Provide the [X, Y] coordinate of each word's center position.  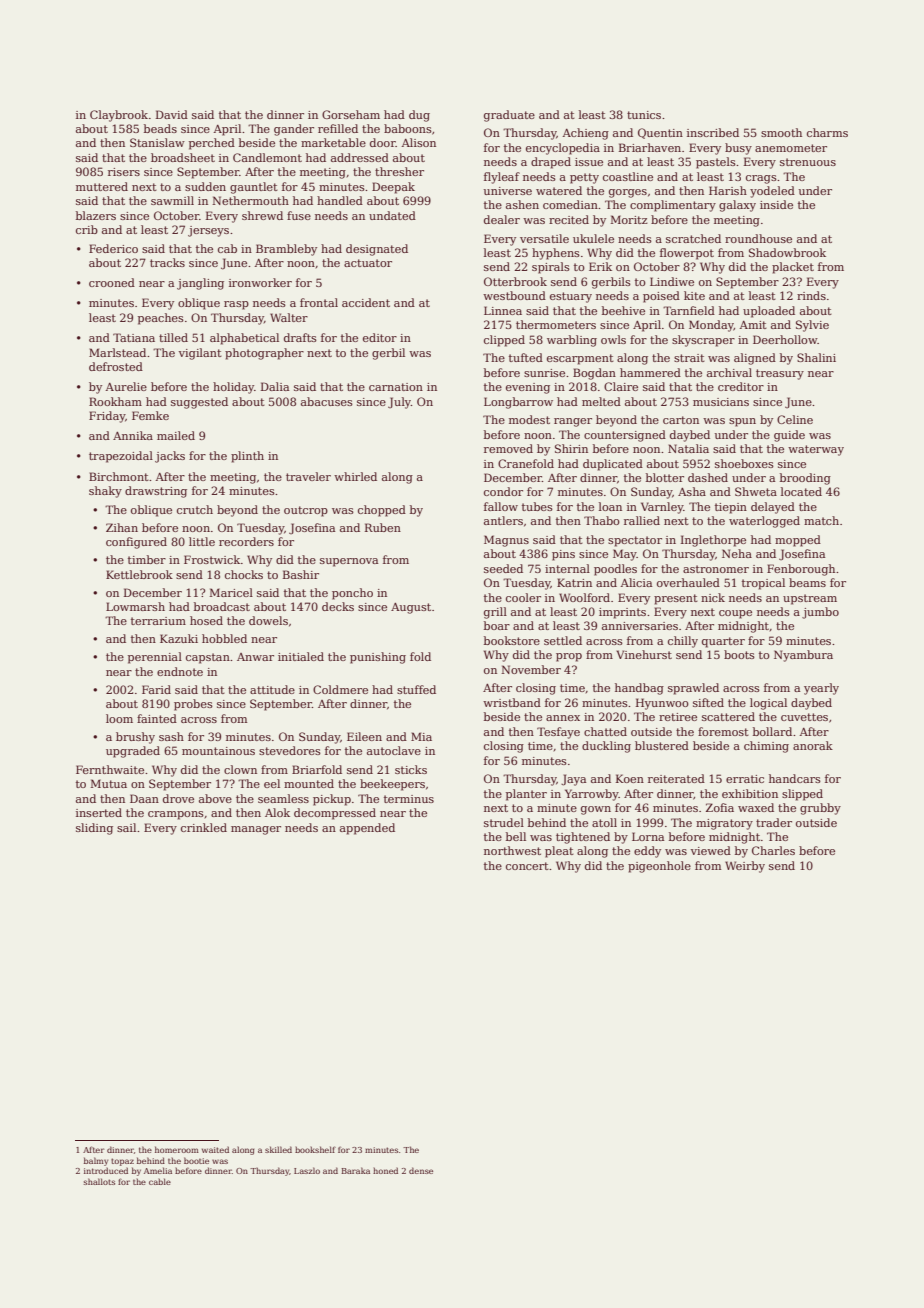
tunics [644, 115]
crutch [195, 509]
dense [421, 1170]
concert [527, 866]
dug [419, 116]
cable [160, 1181]
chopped [382, 511]
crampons [176, 815]
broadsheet [183, 157]
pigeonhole [659, 867]
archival [729, 372]
